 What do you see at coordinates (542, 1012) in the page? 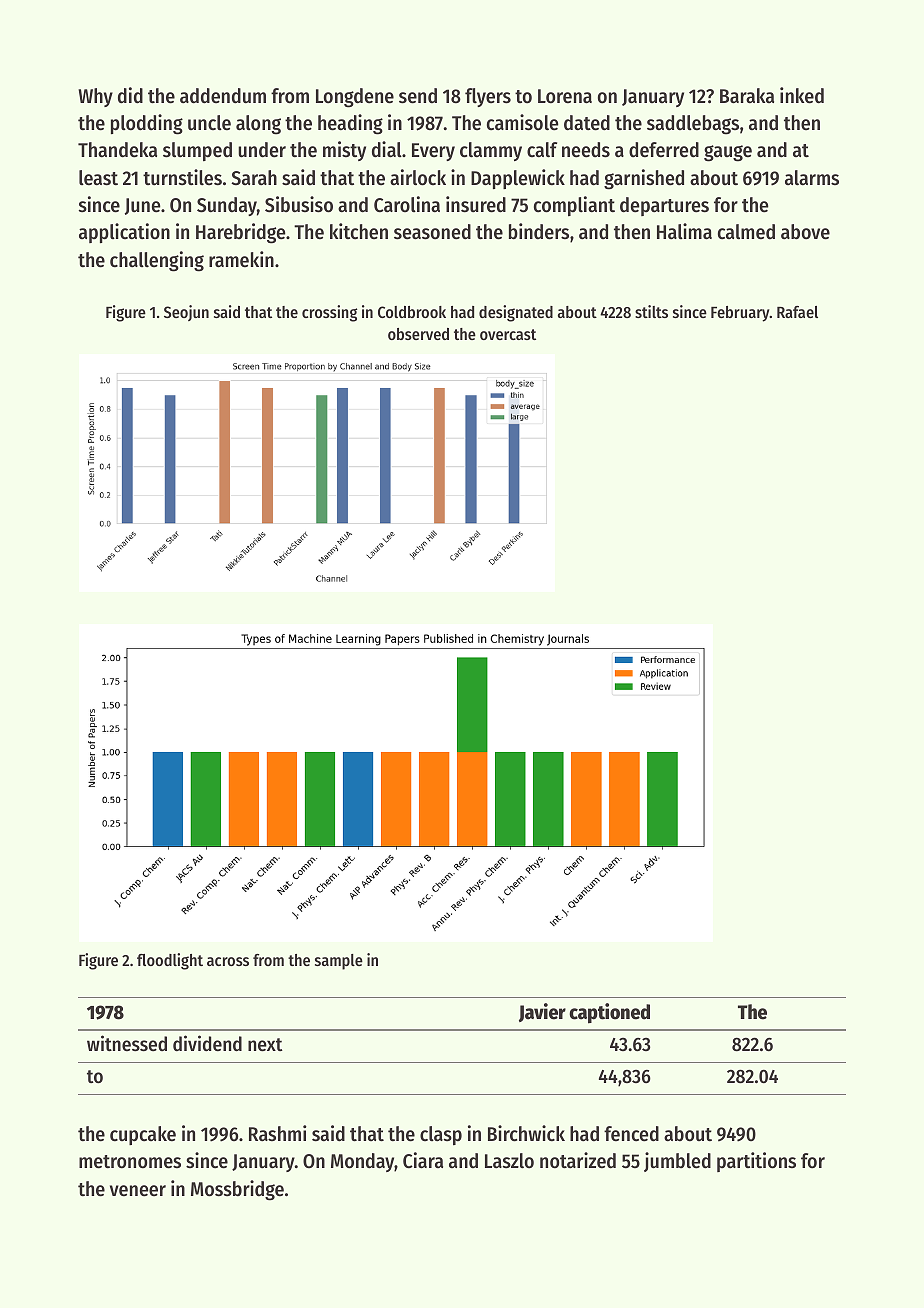
I see `Javier` at bounding box center [542, 1012].
